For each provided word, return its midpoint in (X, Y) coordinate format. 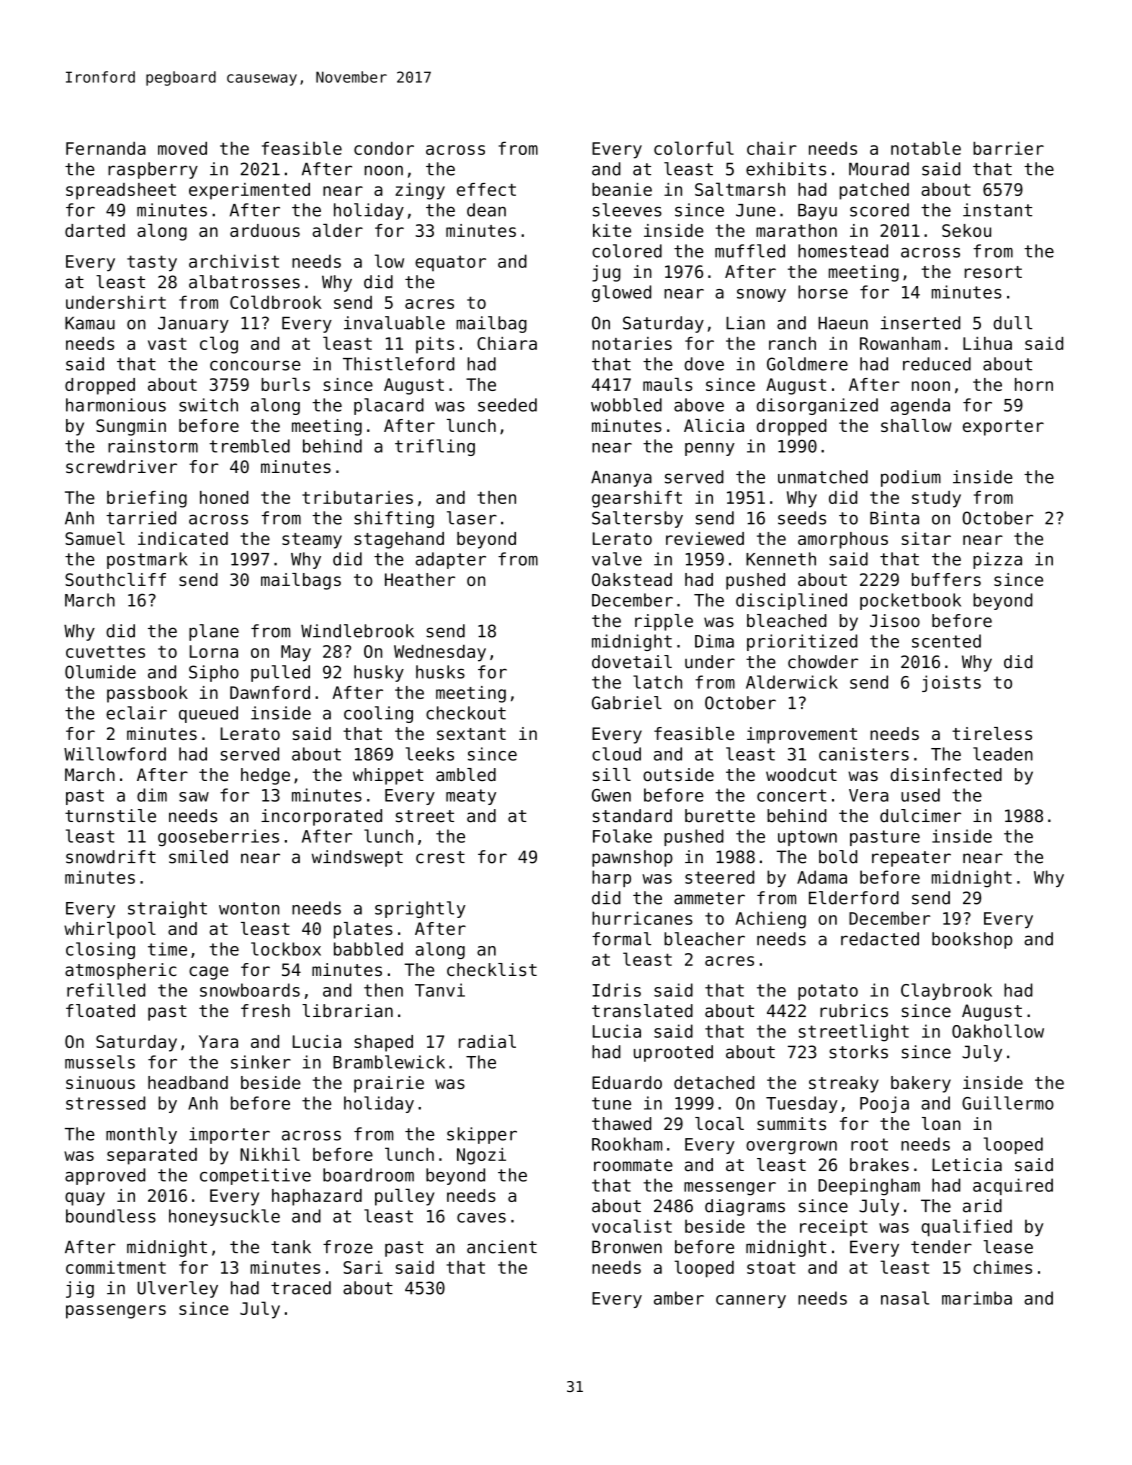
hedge (265, 776)
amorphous (843, 540)
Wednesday (440, 653)
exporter (1003, 428)
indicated (183, 538)
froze (348, 1247)
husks (440, 672)
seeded (507, 405)
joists (951, 683)
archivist (234, 261)
